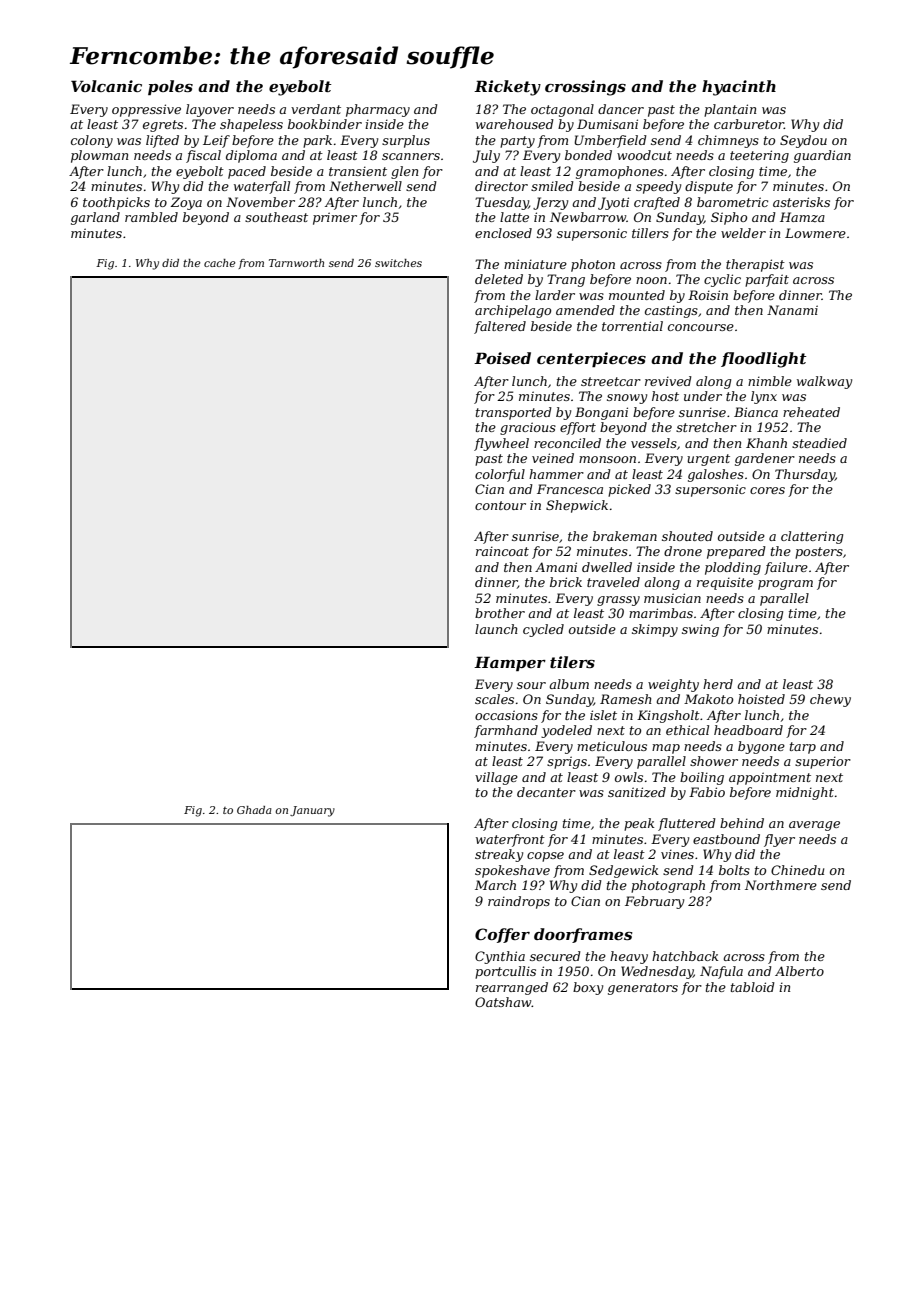  Describe the element at coordinates (601, 413) in the image. I see `Bongani` at that location.
